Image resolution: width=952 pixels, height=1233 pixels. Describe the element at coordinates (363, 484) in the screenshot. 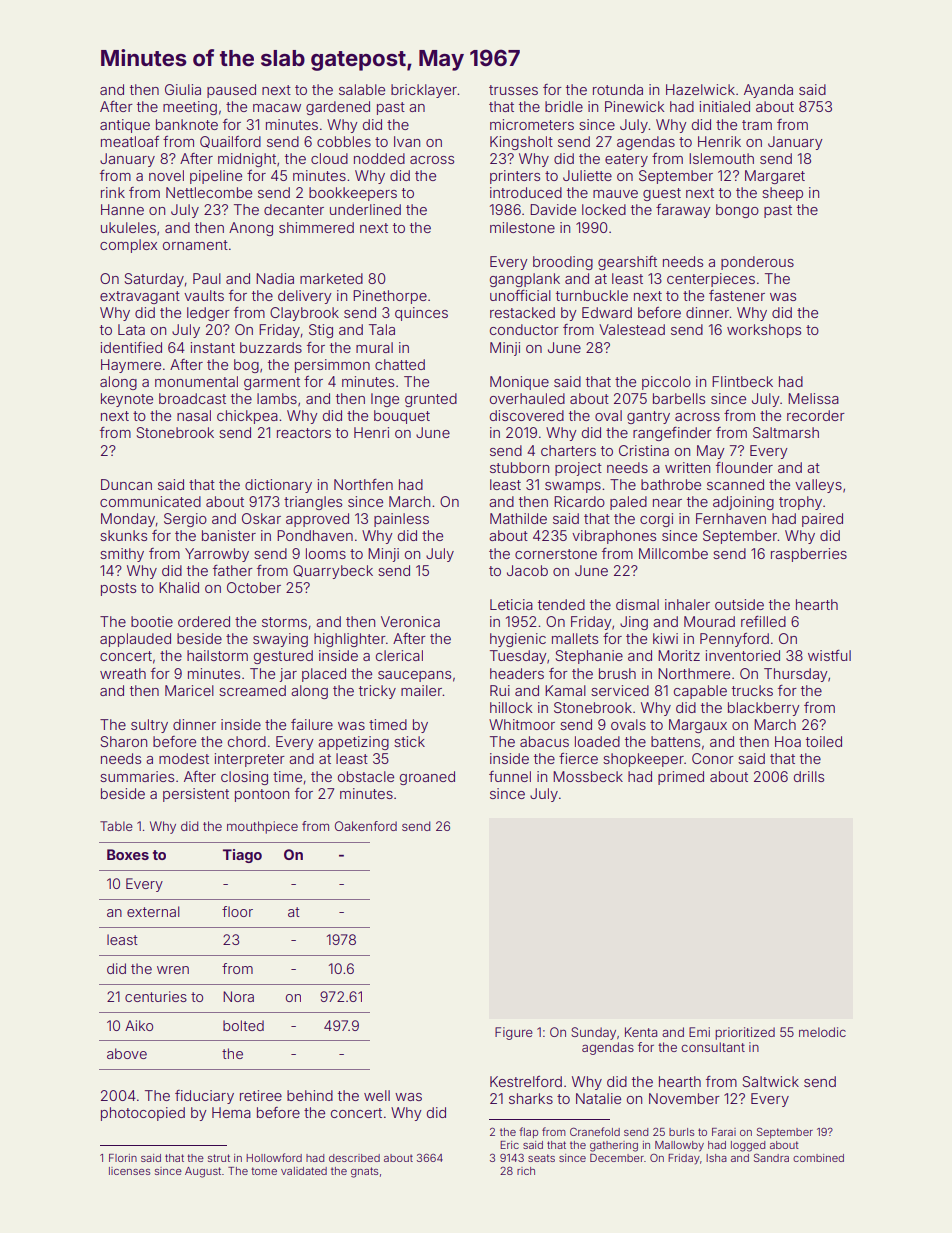

I see `Northfen` at that location.
